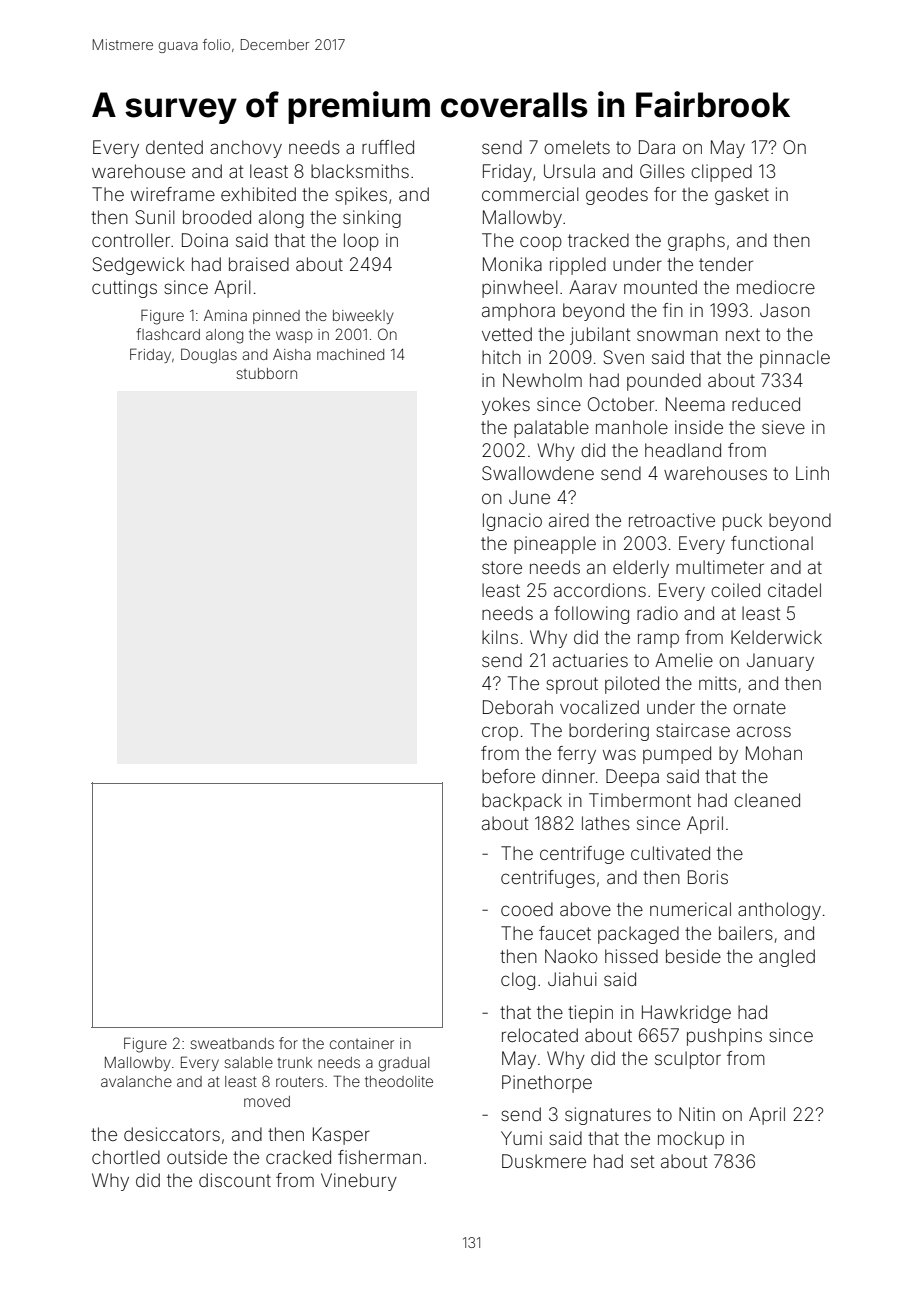 The height and width of the page is (1308, 924). I want to click on Doina, so click(205, 240).
